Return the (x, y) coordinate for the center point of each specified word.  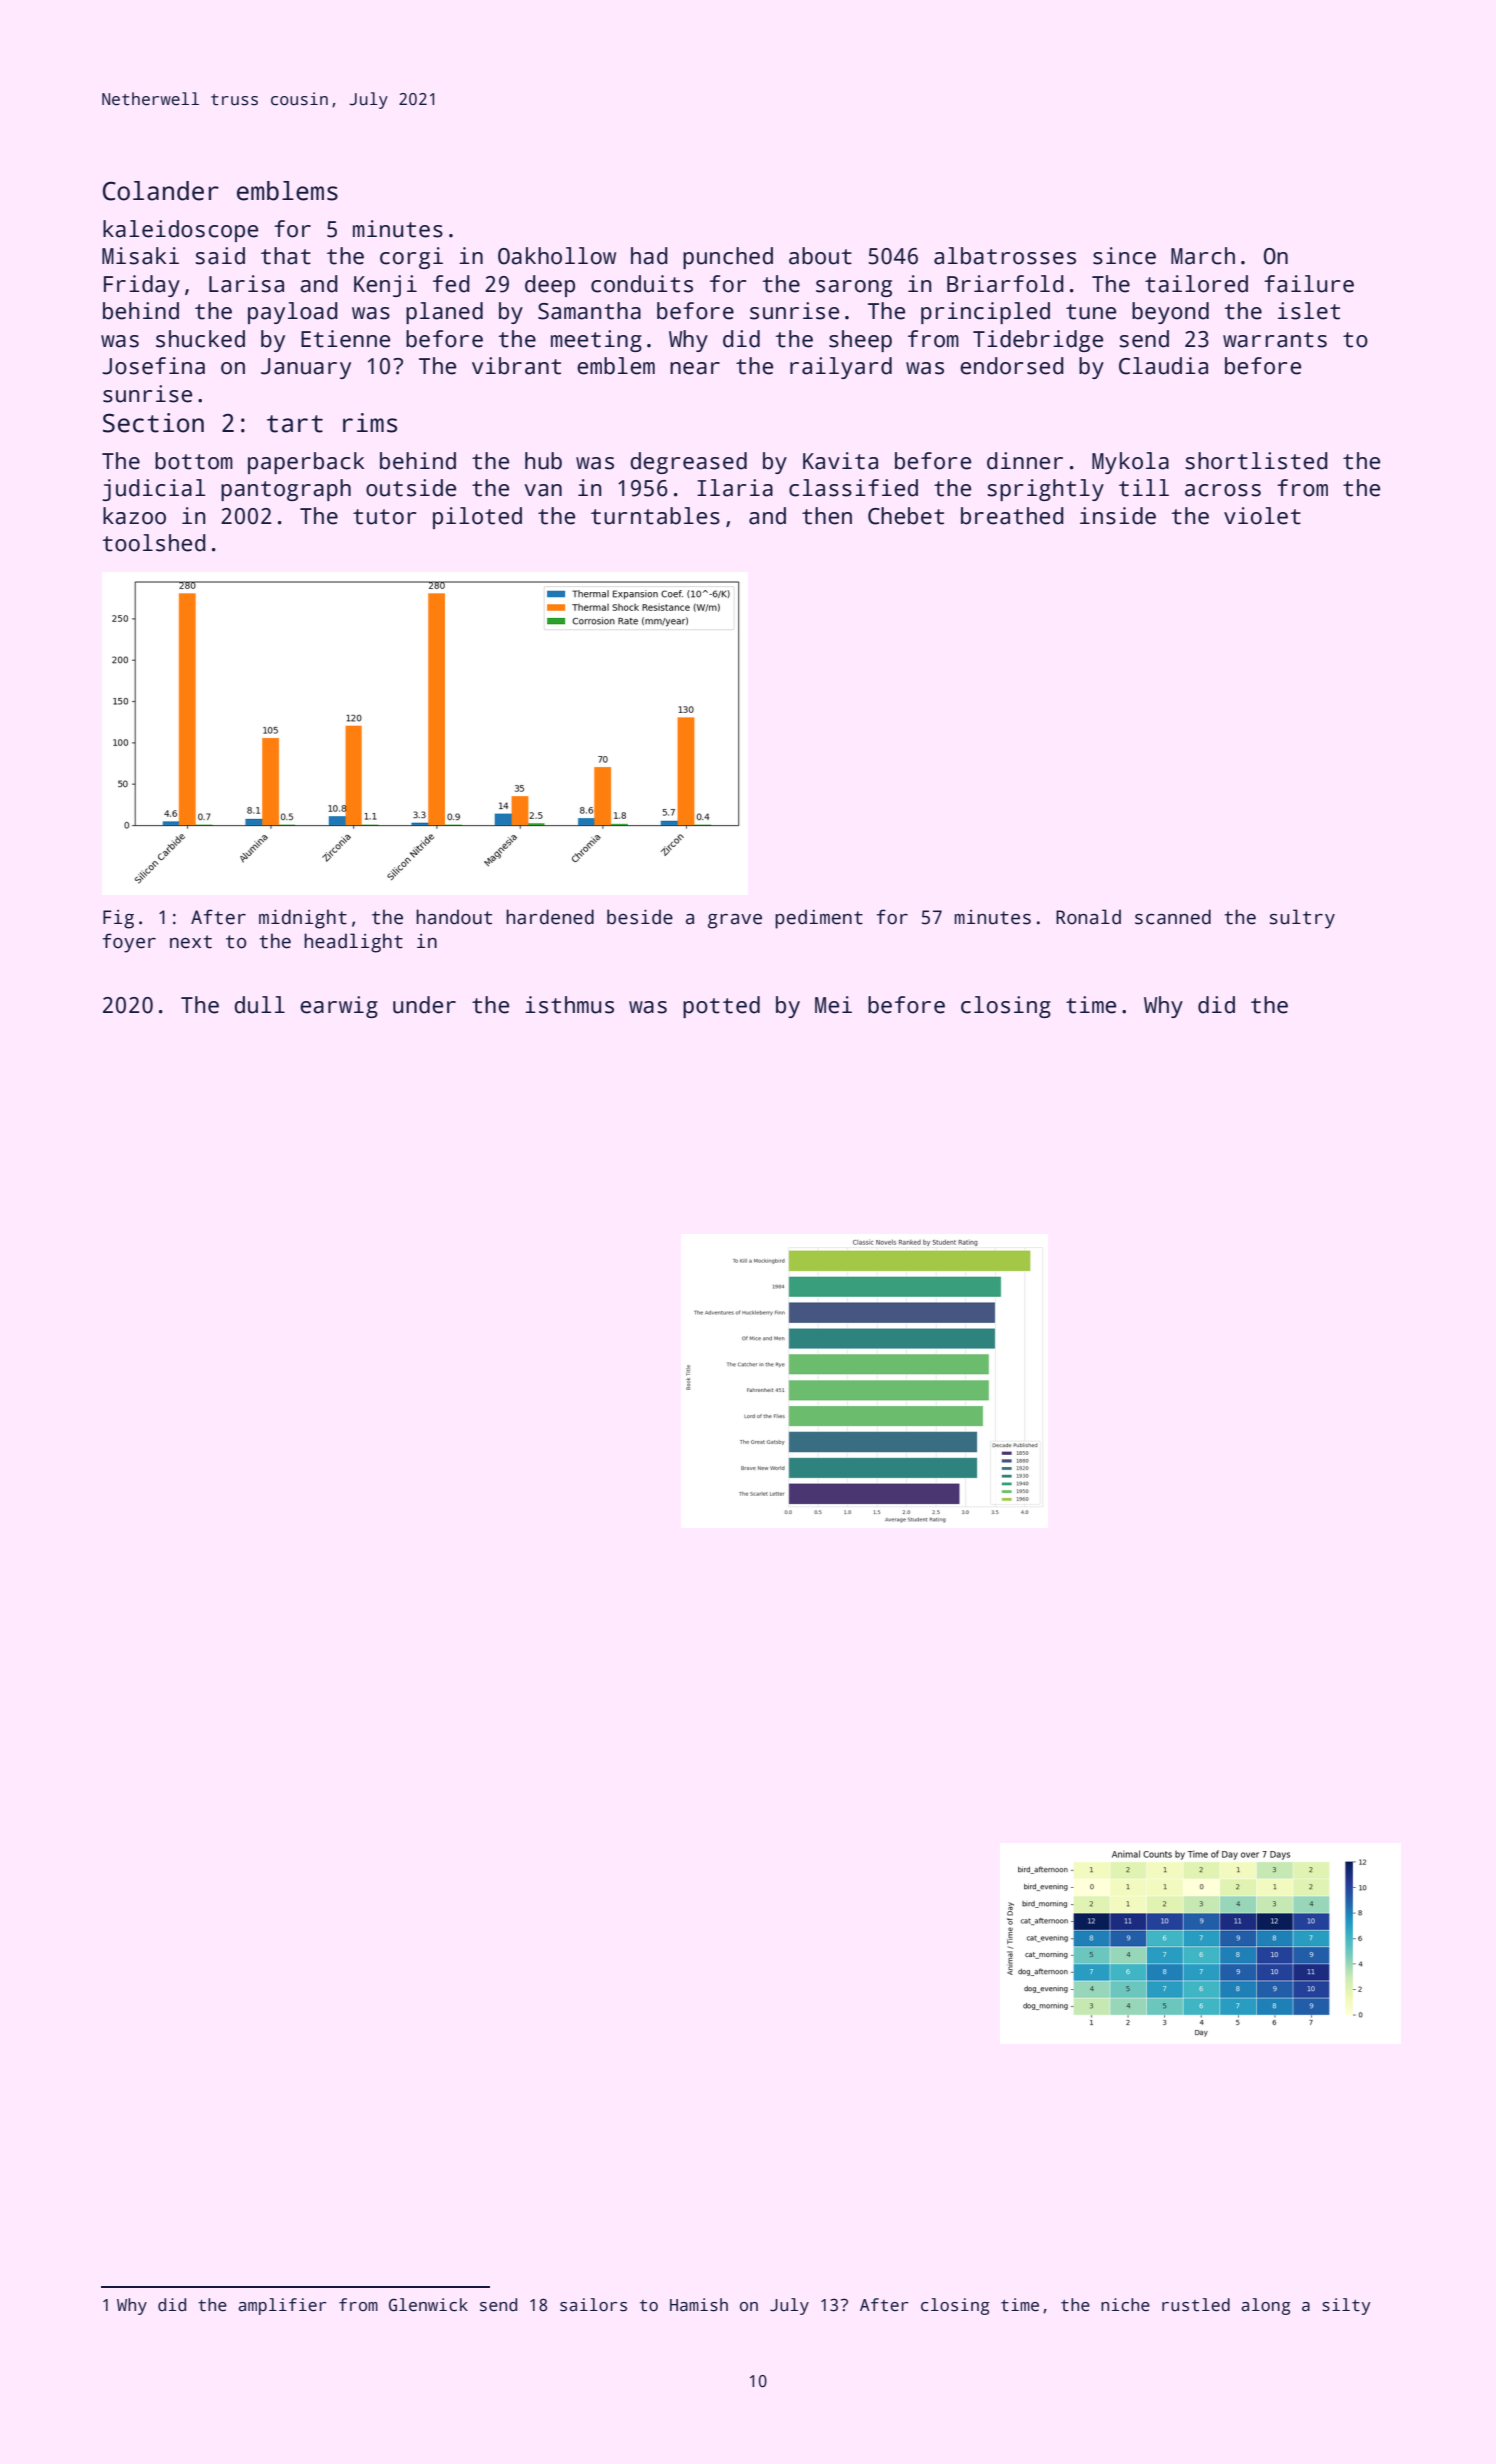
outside (411, 488)
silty (1346, 2306)
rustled (1196, 2305)
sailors (593, 2305)
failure (1309, 284)
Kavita (840, 461)
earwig (339, 1007)
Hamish (699, 2305)
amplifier (282, 2306)
